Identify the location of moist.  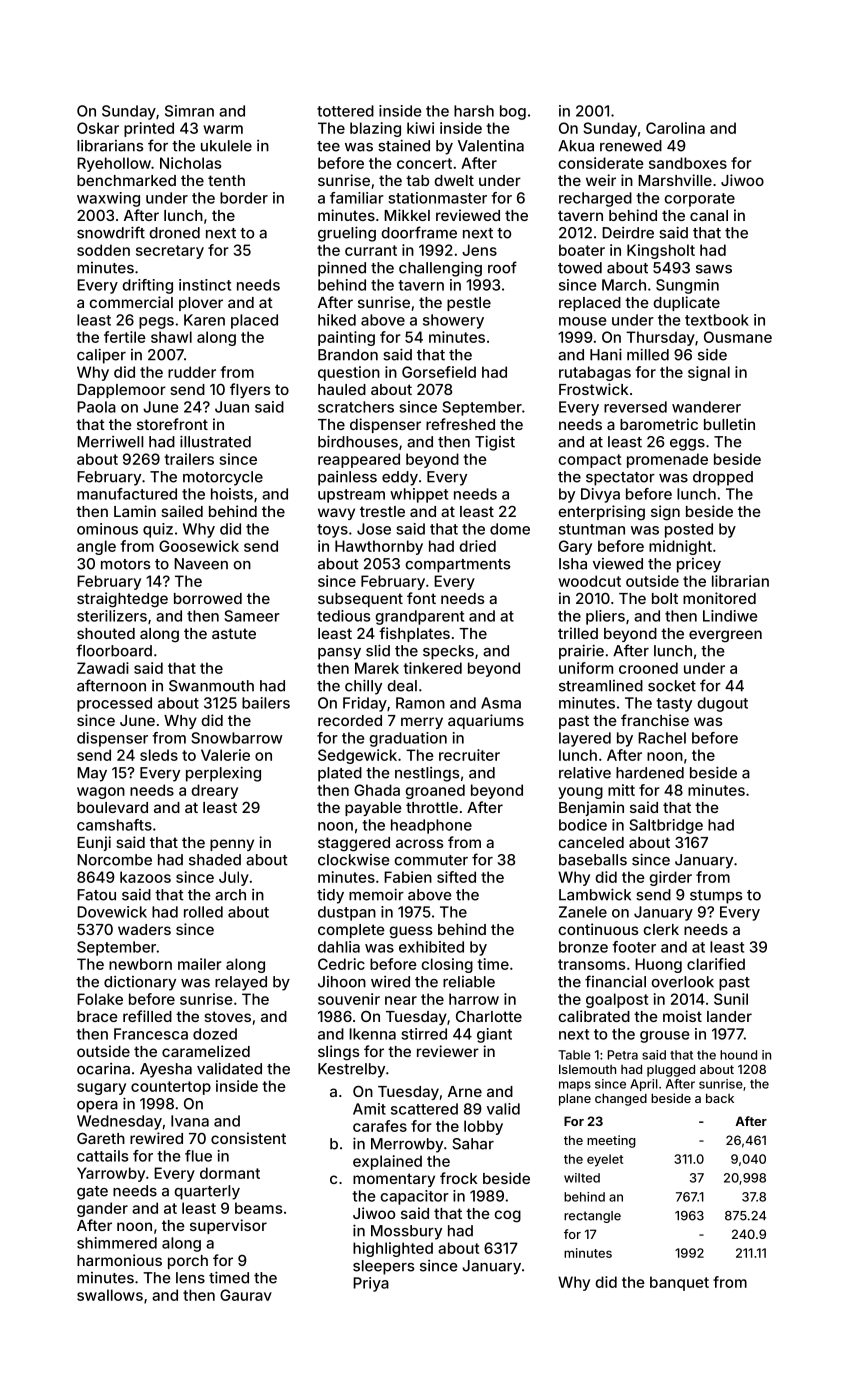
(682, 1016).
